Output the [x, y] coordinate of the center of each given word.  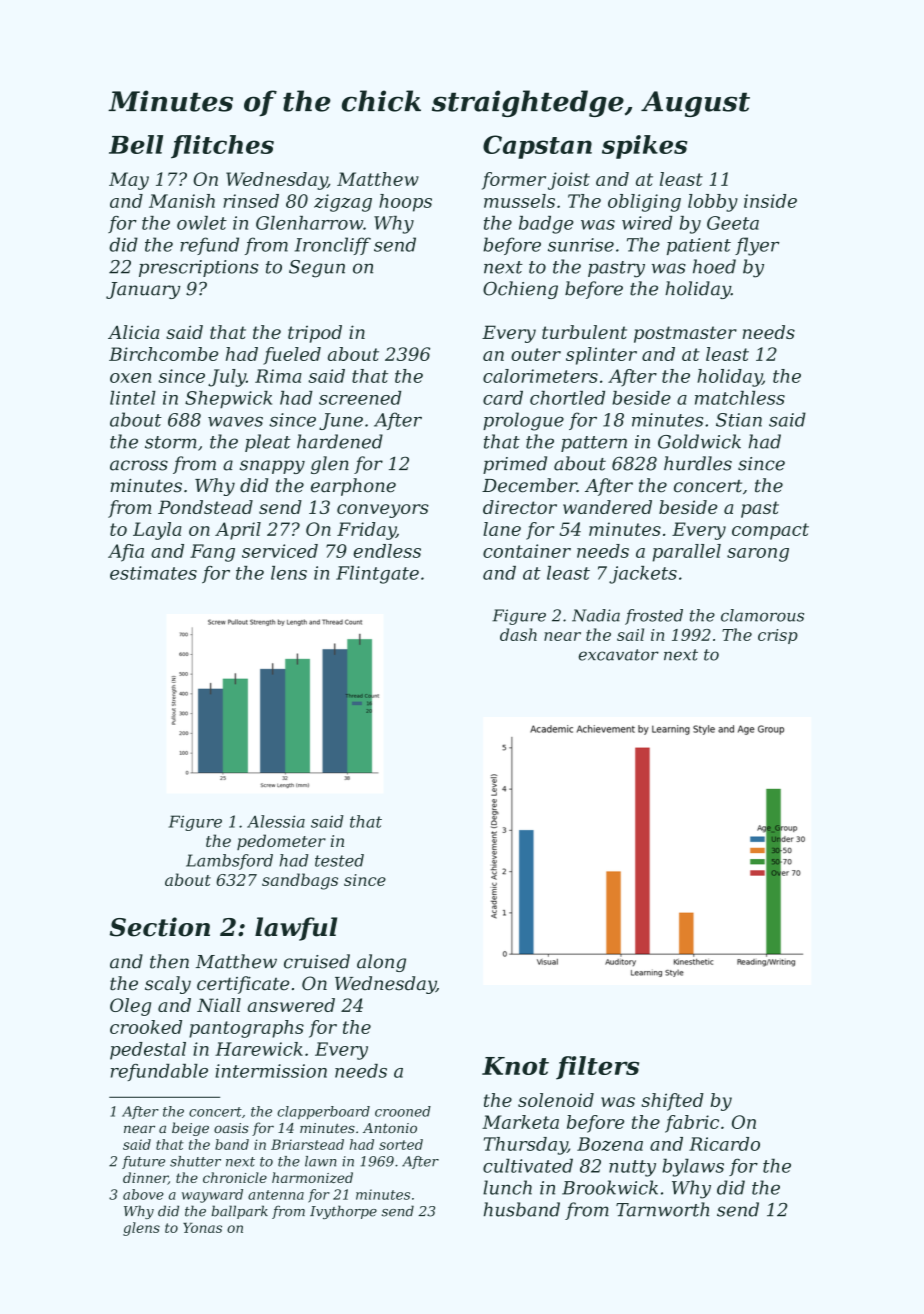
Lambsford [229, 862]
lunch [507, 1187]
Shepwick [228, 400]
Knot [515, 1066]
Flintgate [377, 575]
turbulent [584, 332]
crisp [778, 636]
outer [536, 354]
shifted [672, 1102]
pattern [594, 444]
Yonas [202, 1228]
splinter [601, 356]
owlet [202, 223]
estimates [153, 573]
